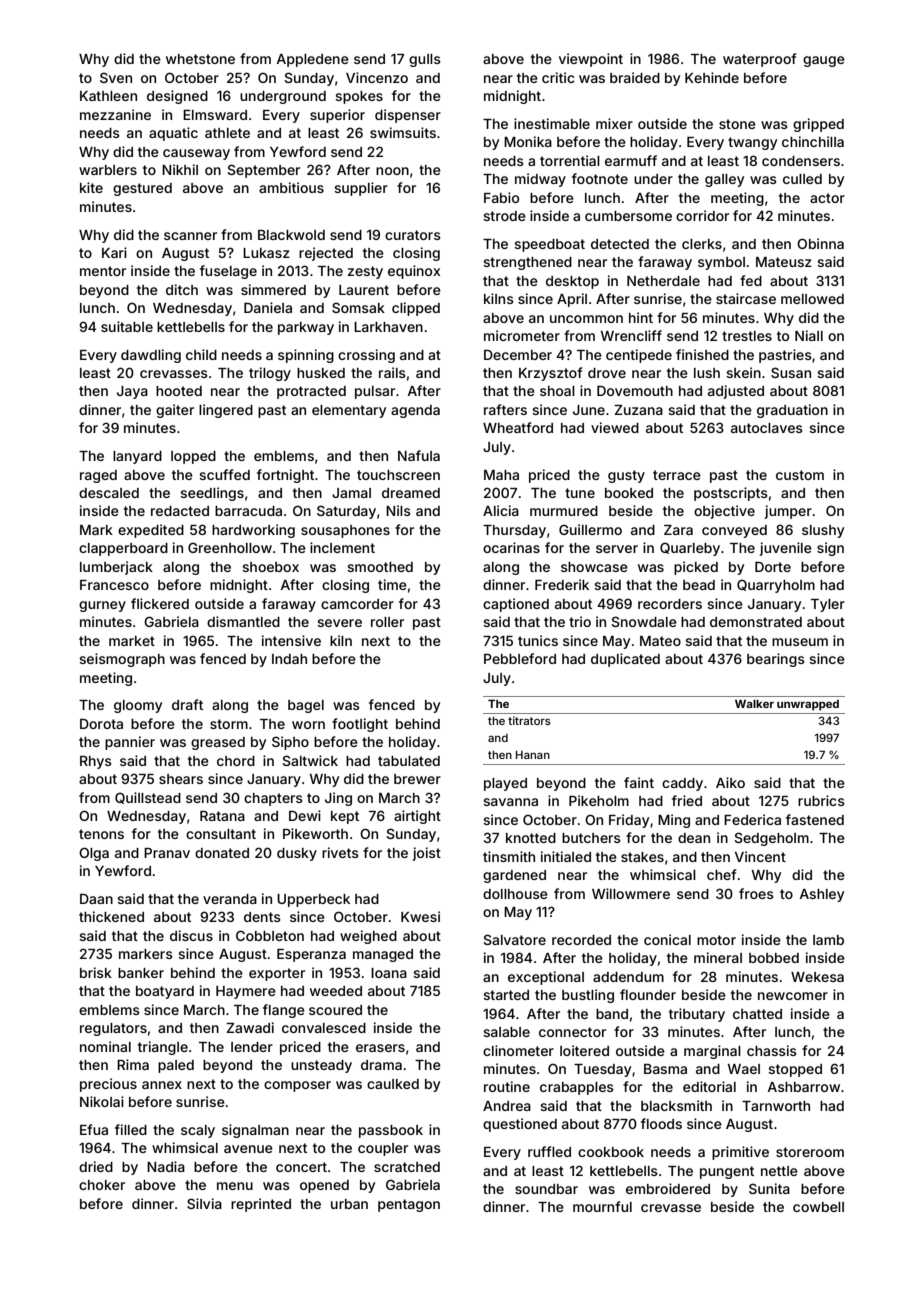 The image size is (924, 1308). What do you see at coordinates (759, 60) in the screenshot?
I see `waterproof` at bounding box center [759, 60].
